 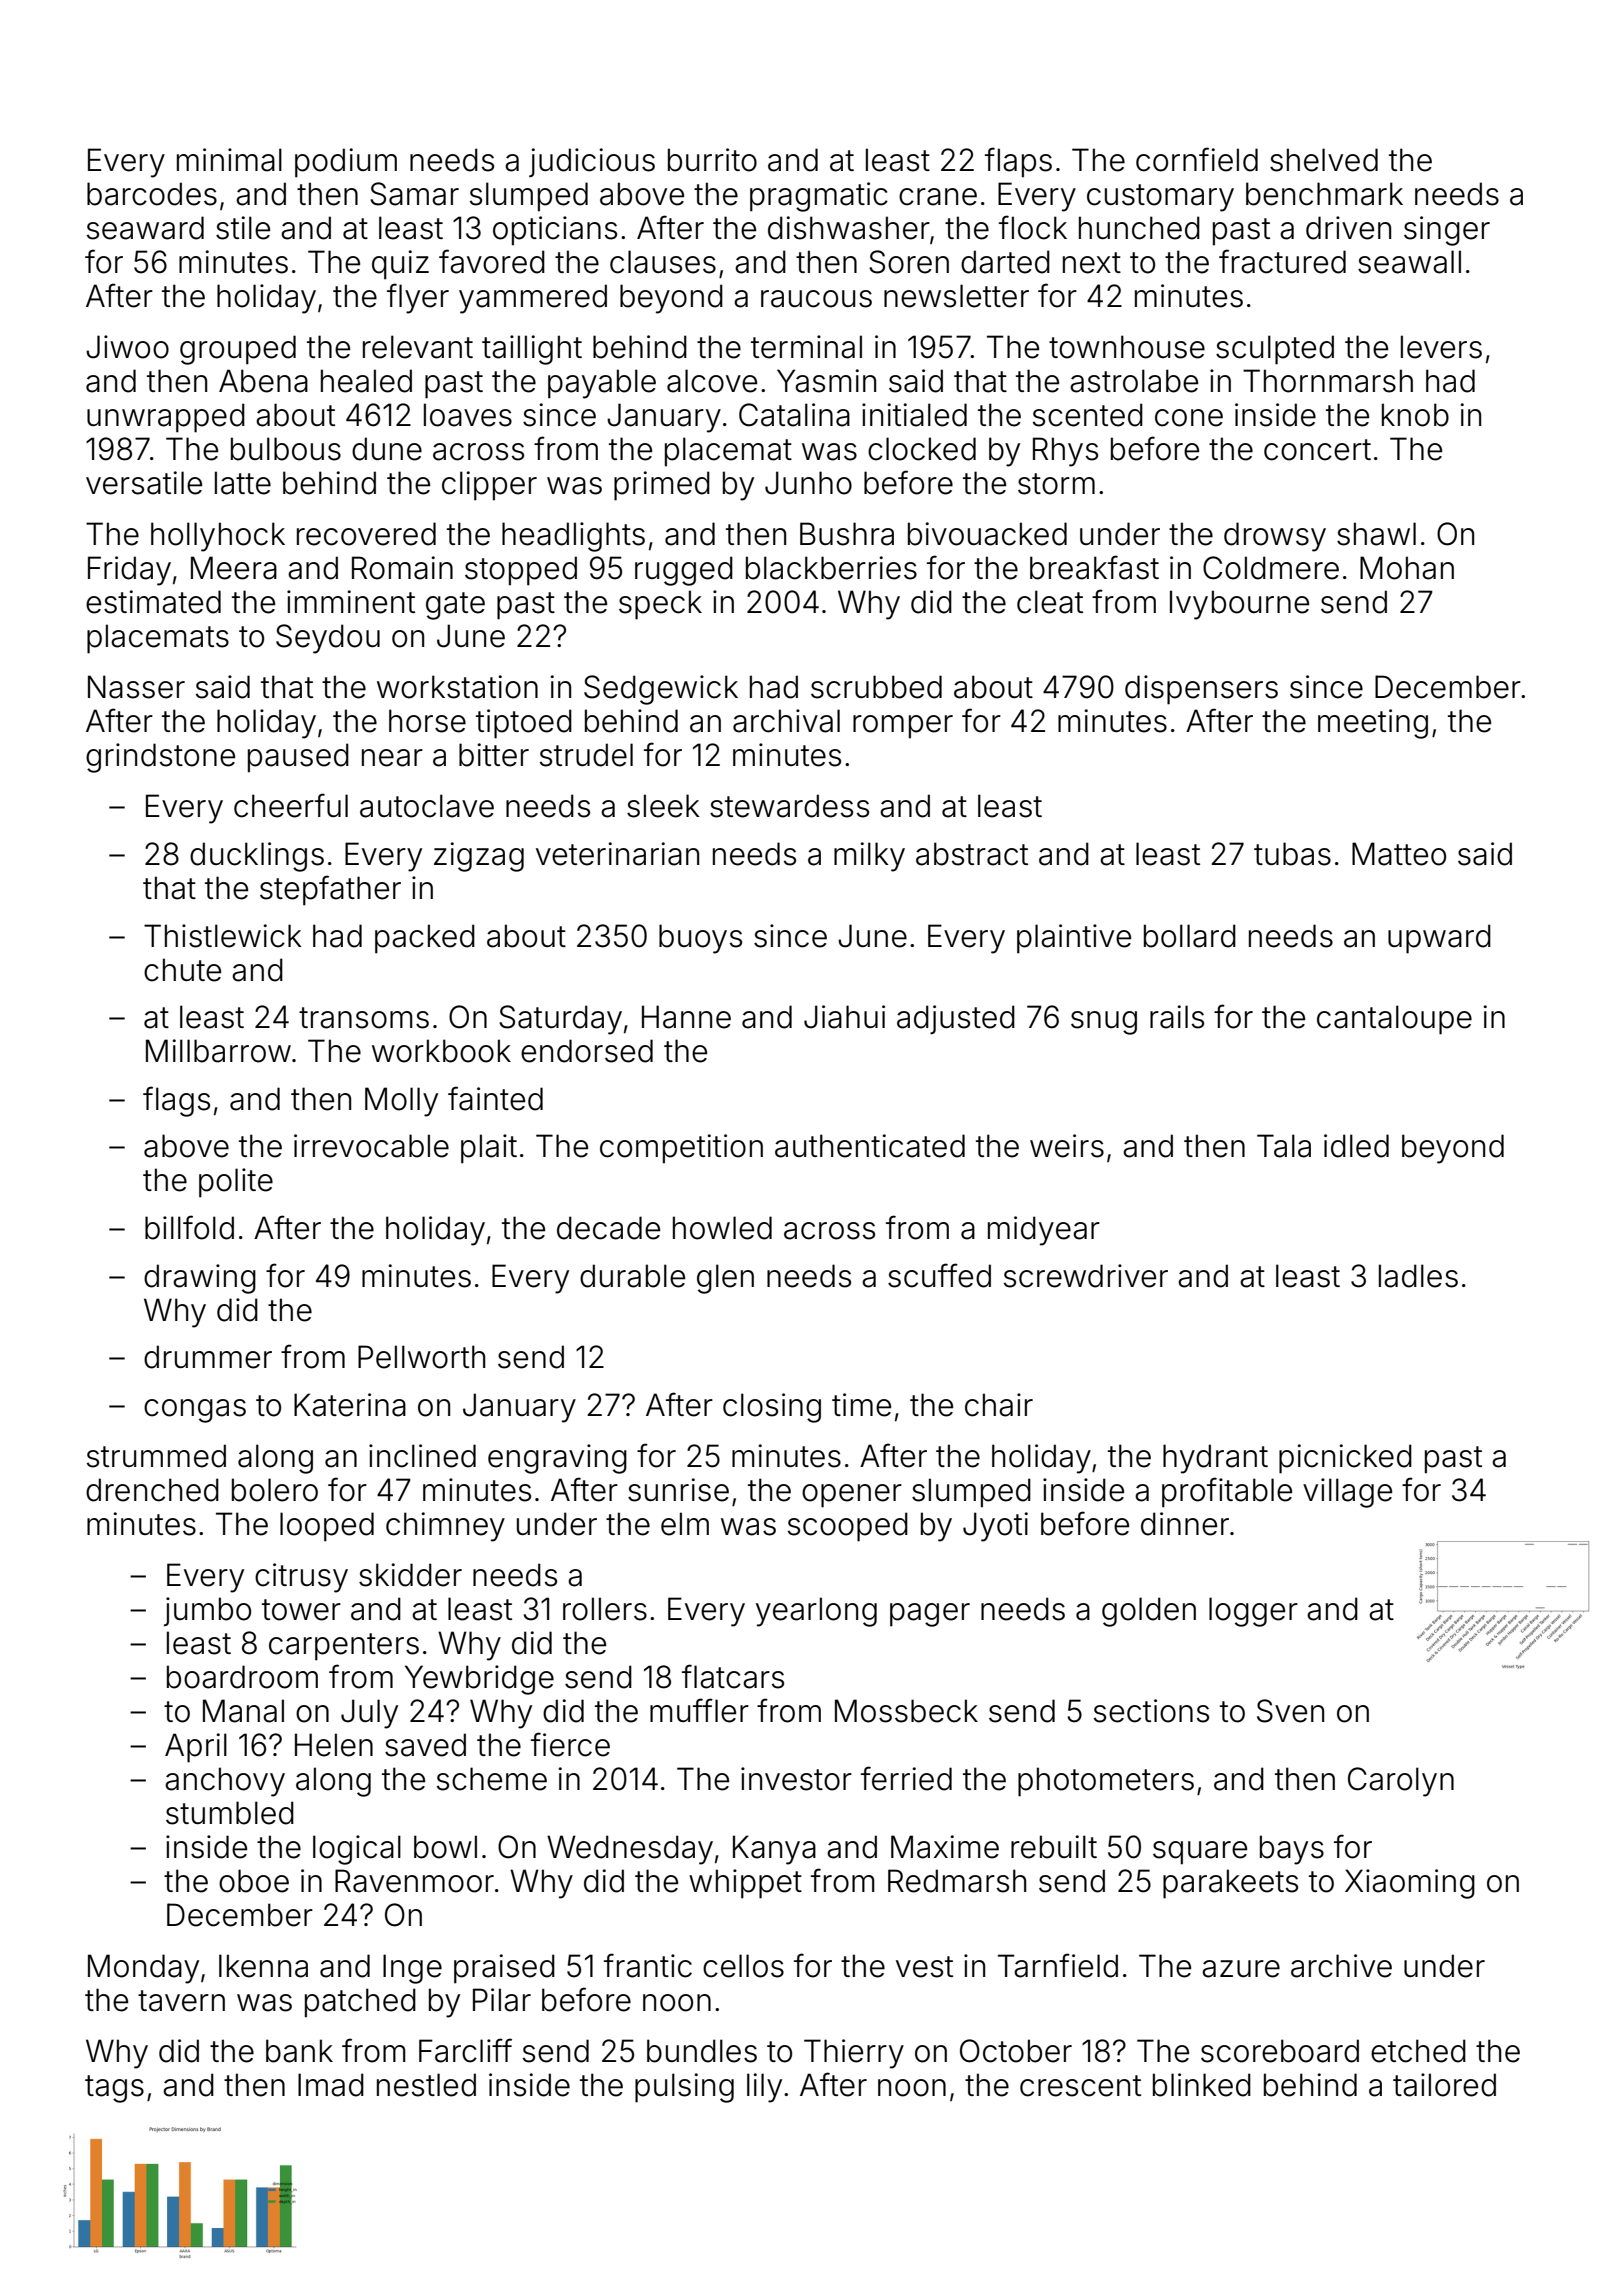 I want to click on rollers, so click(x=605, y=1609).
